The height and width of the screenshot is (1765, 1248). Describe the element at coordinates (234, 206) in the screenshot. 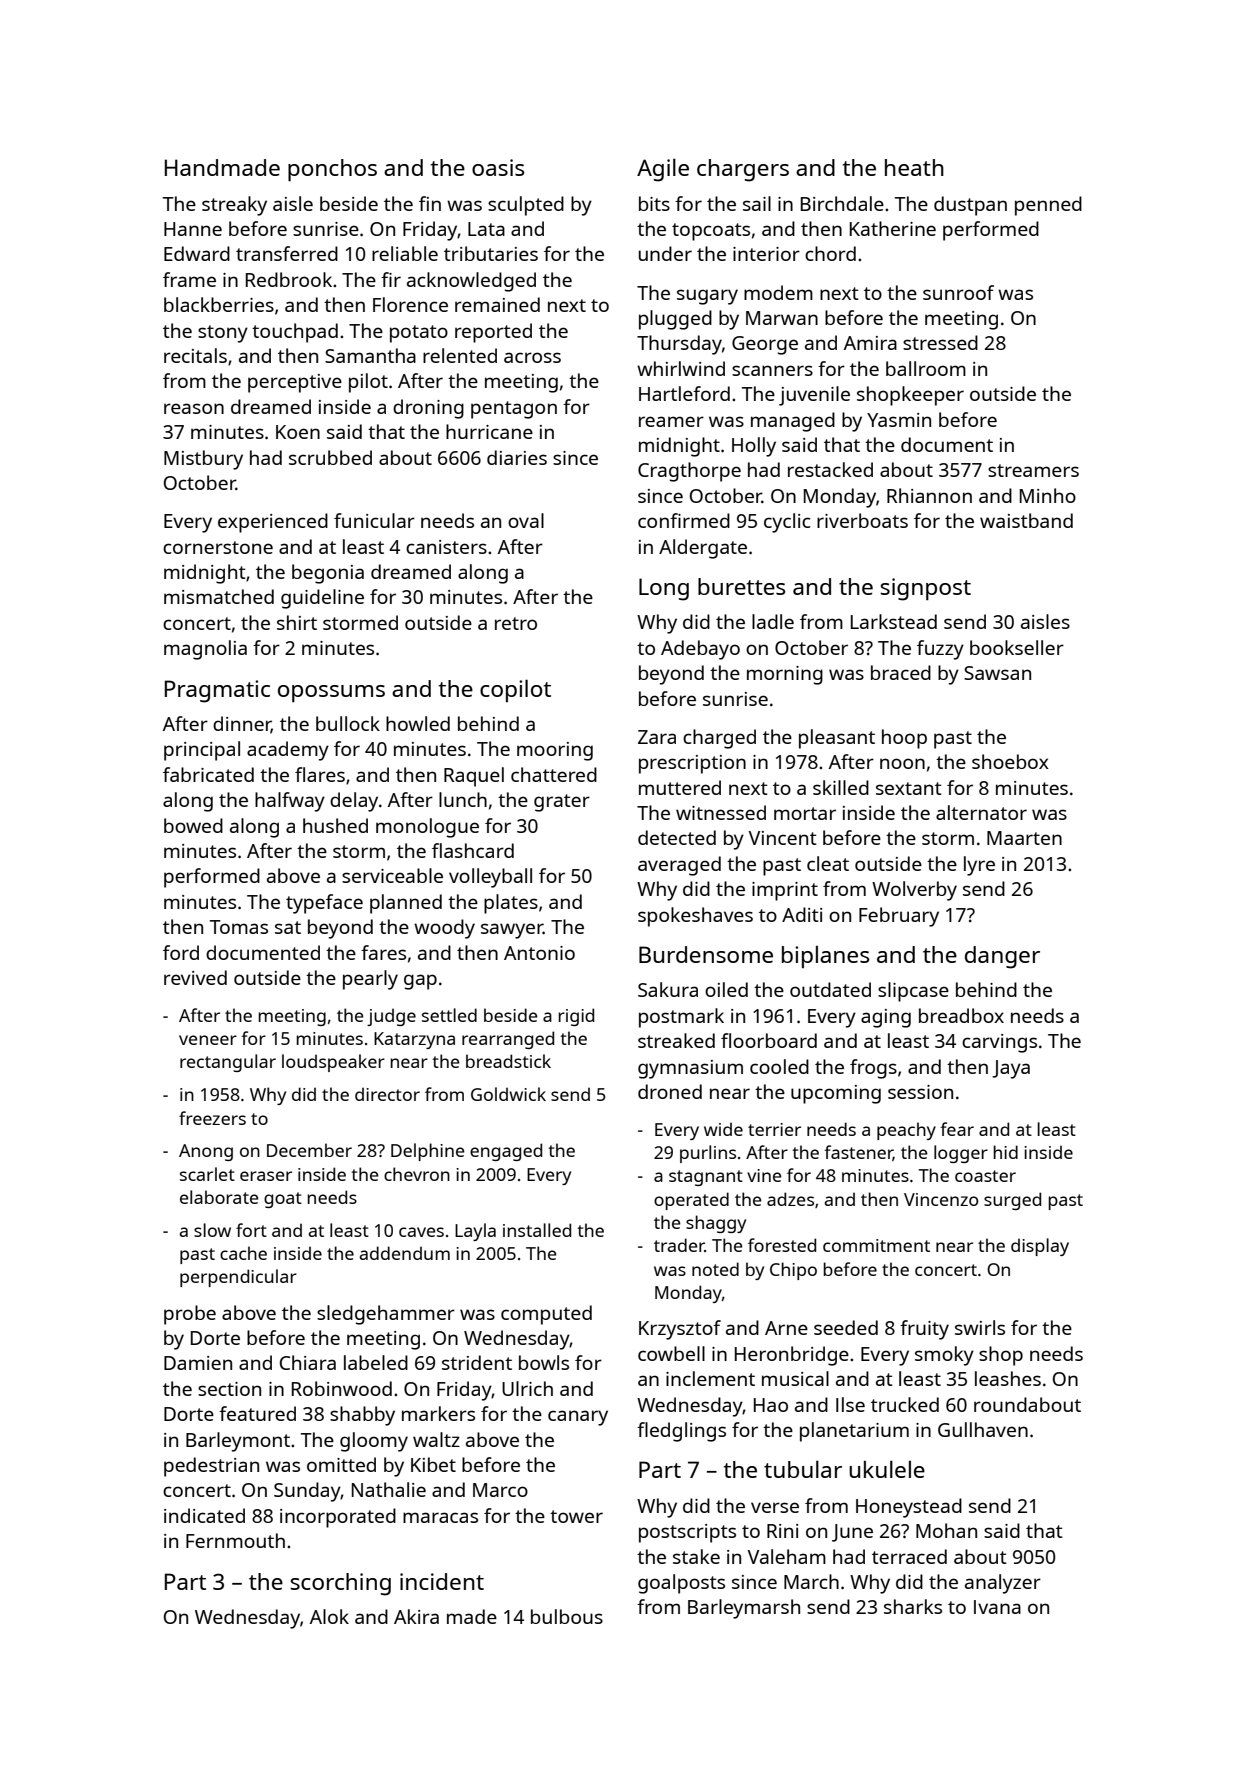

I see `streaky` at that location.
